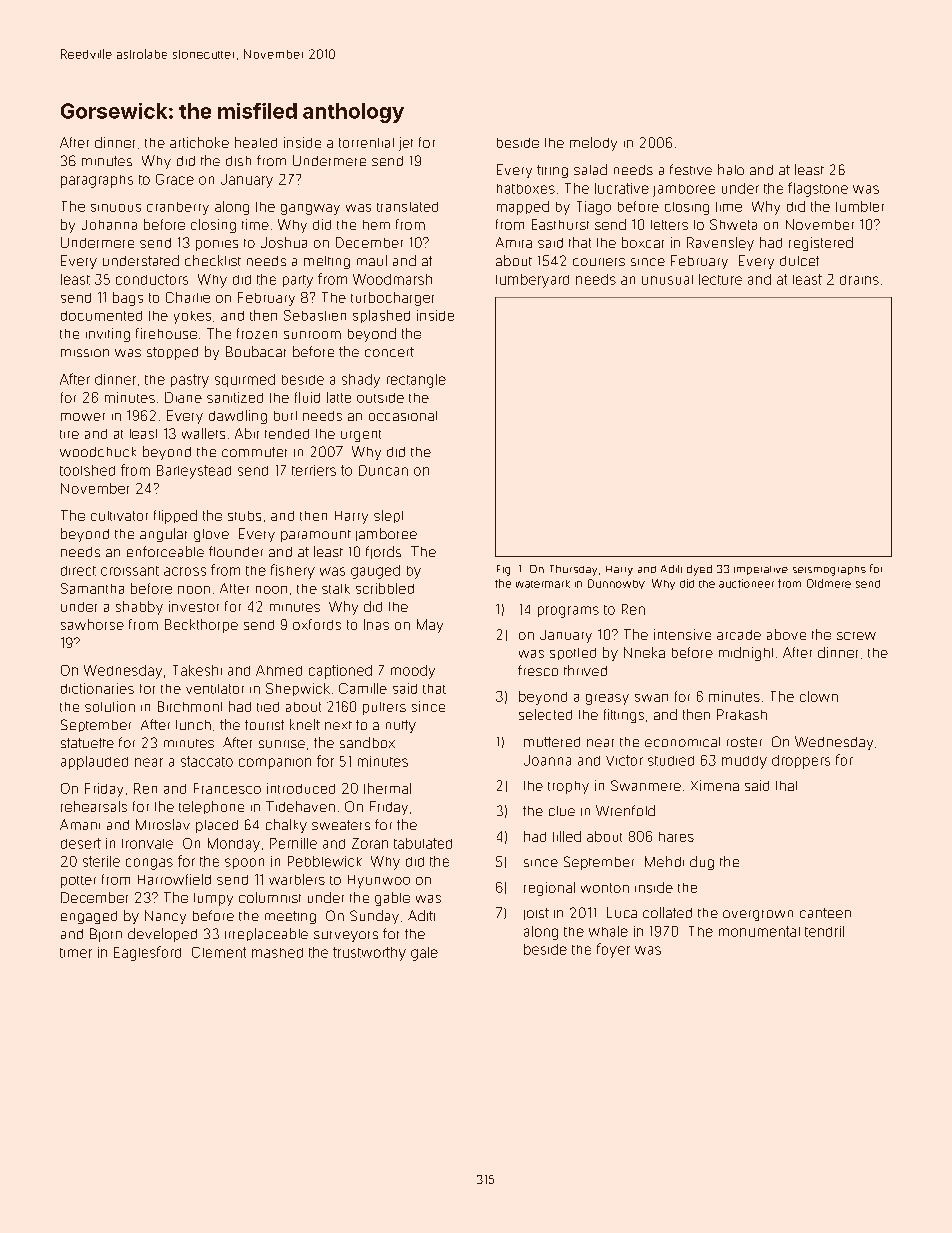 The image size is (952, 1233). What do you see at coordinates (101, 316) in the screenshot?
I see `documented` at bounding box center [101, 316].
